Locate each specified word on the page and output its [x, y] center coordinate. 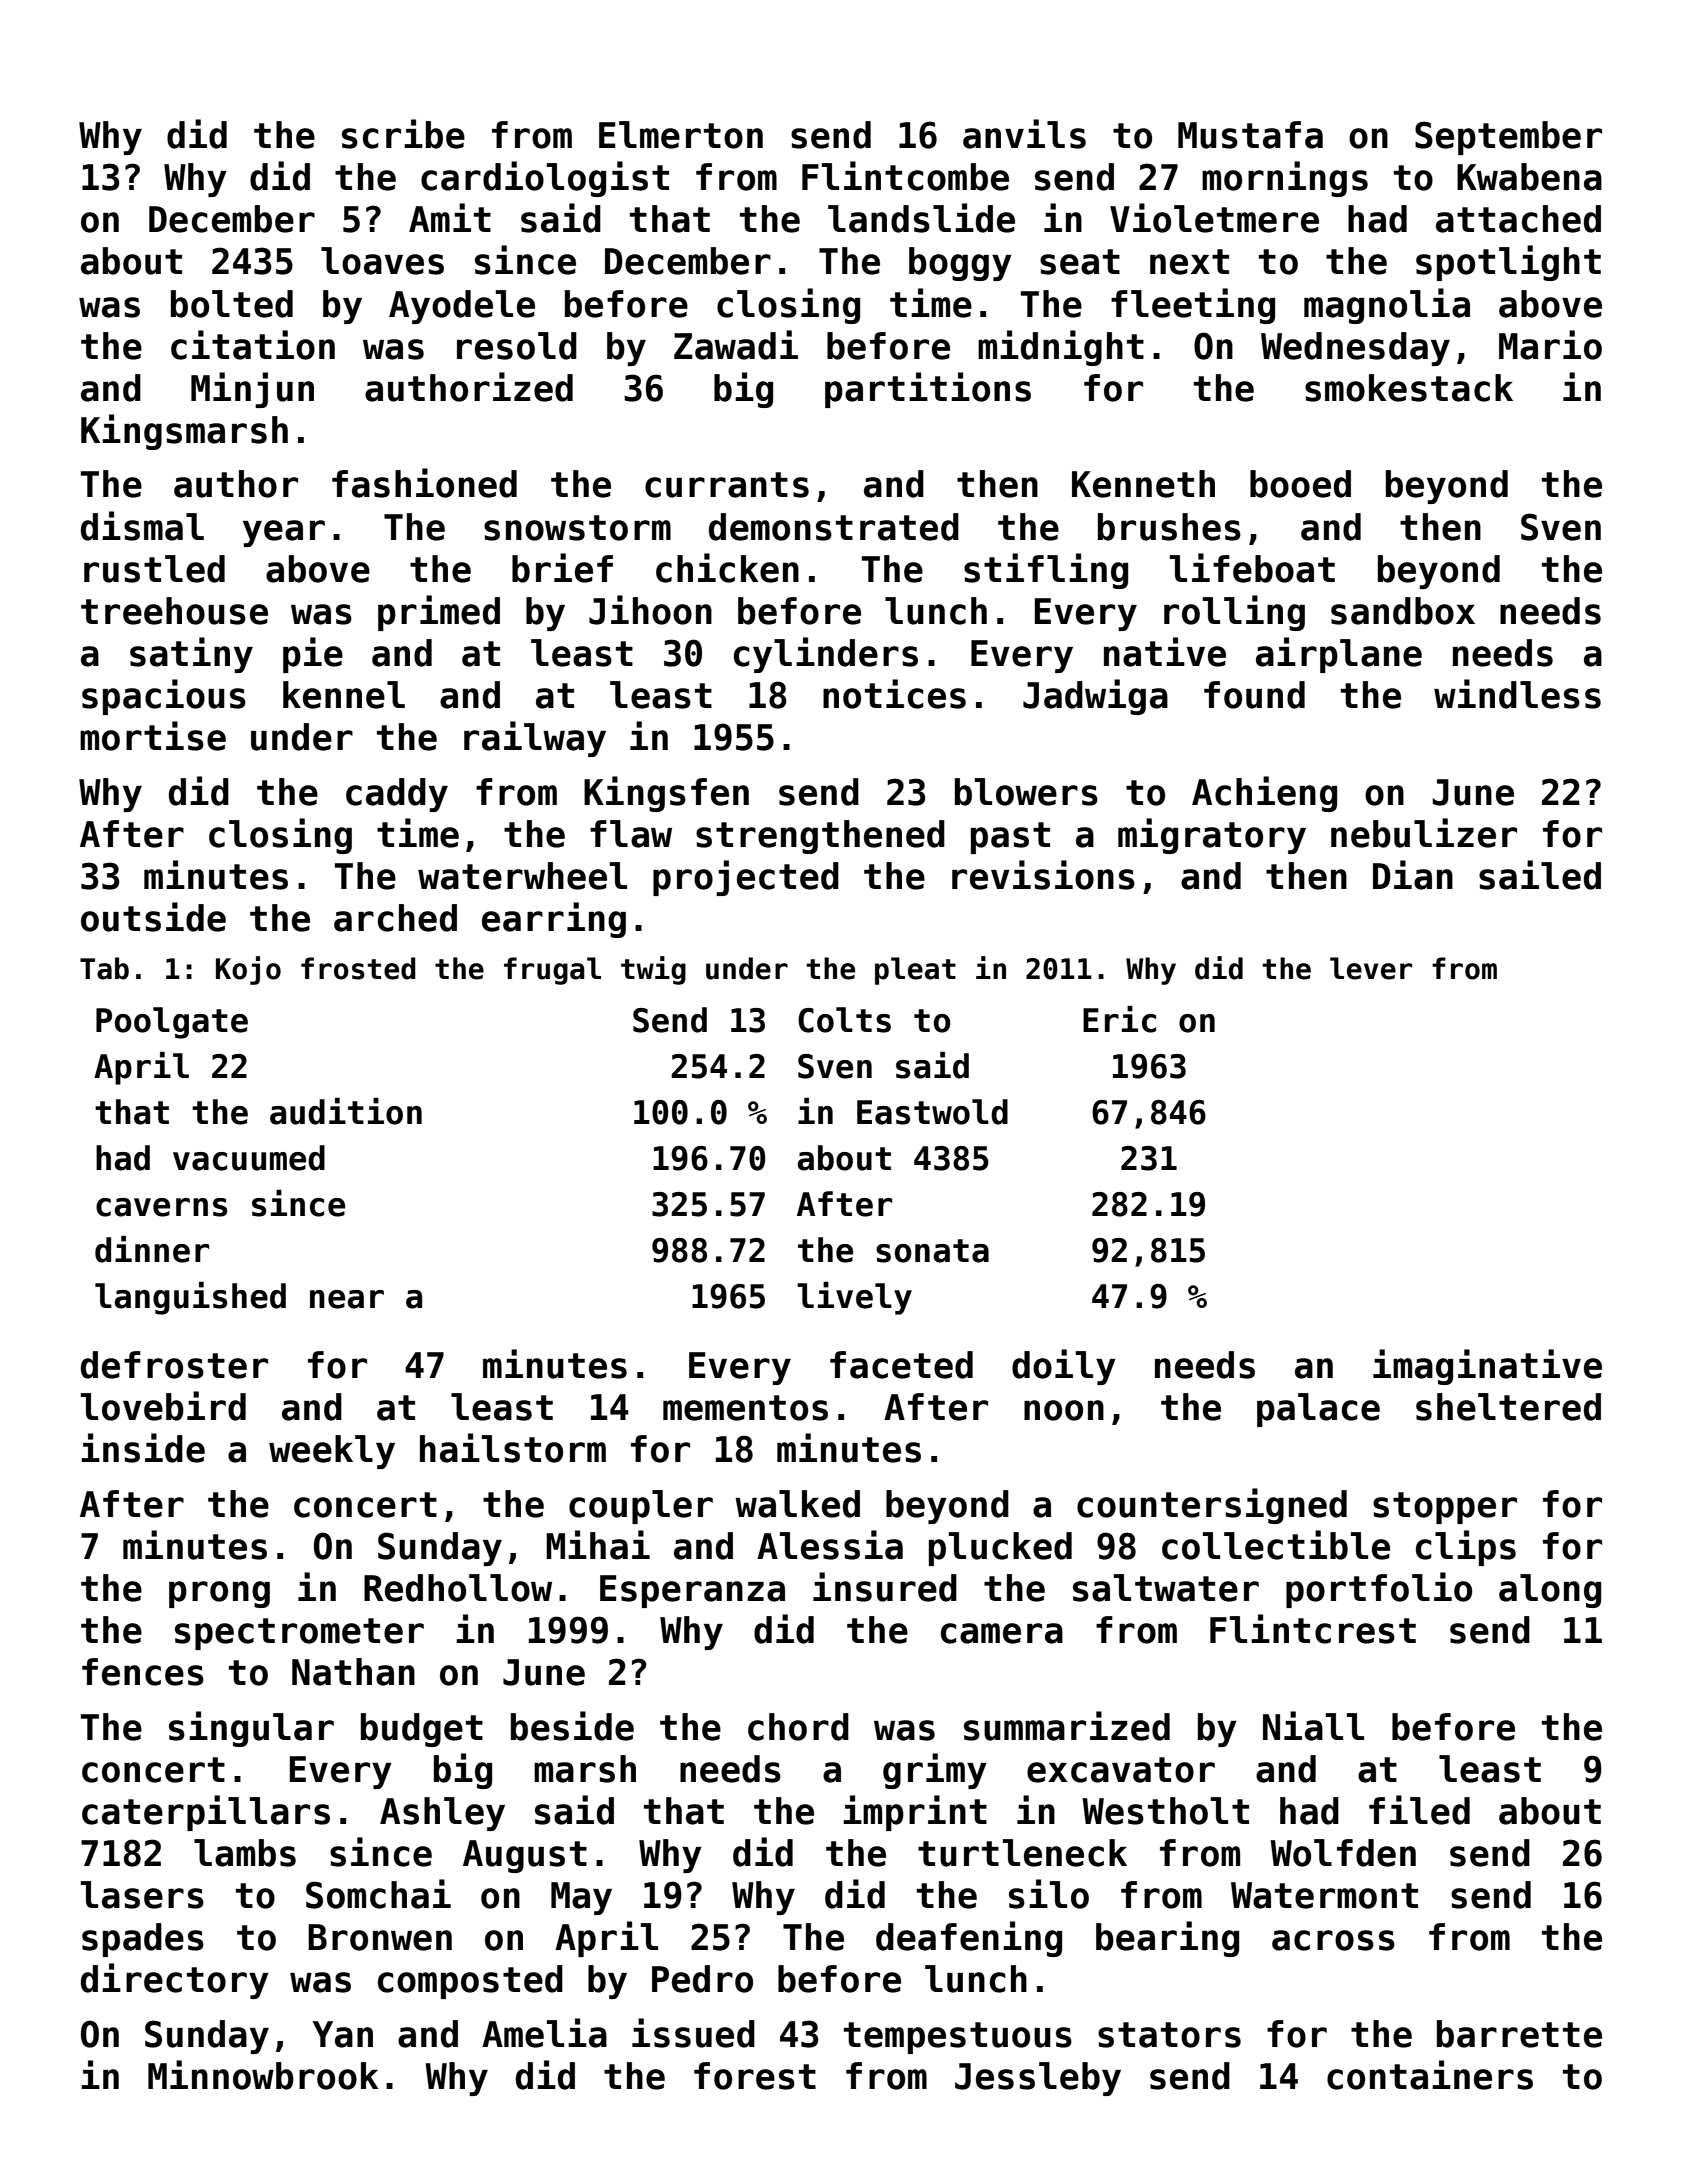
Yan [342, 2034]
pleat [915, 971]
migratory [1212, 836]
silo [1049, 1894]
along [1550, 1591]
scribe [403, 134]
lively [854, 1298]
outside [153, 917]
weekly [332, 1452]
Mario [1550, 345]
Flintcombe [905, 176]
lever [1371, 968]
